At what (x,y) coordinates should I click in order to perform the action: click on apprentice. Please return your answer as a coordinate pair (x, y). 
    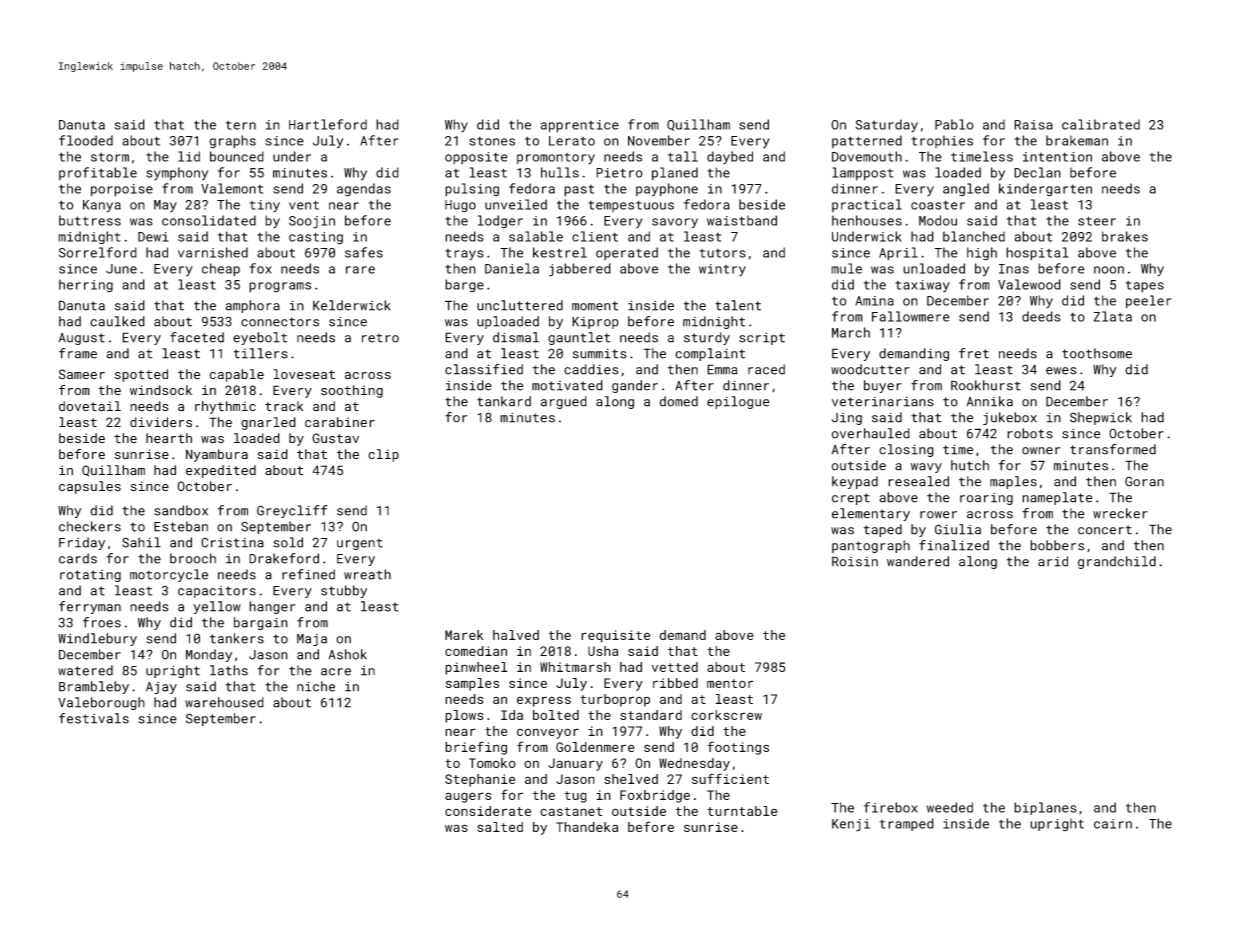
    Looking at the image, I should click on (580, 126).
